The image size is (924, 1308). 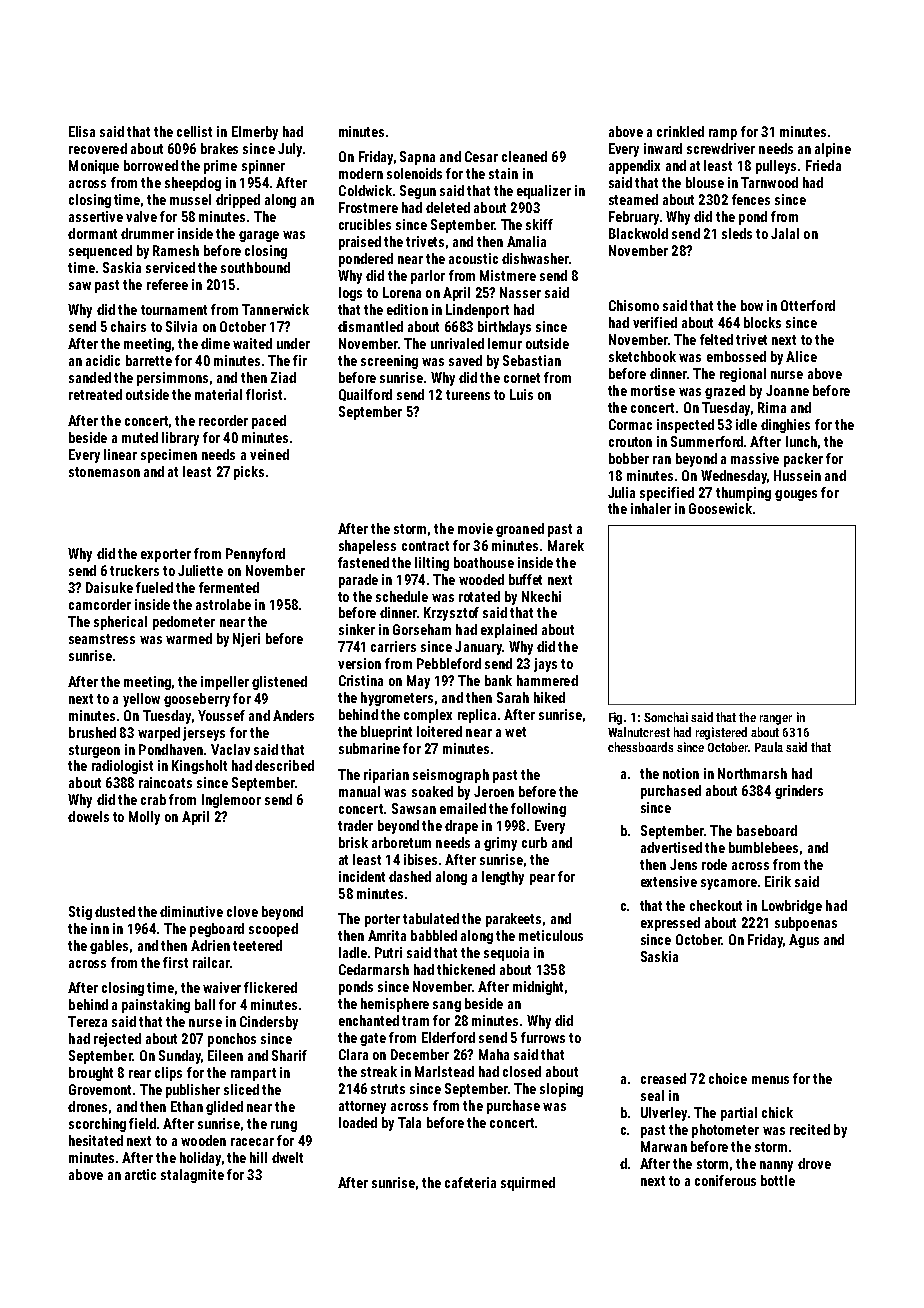 What do you see at coordinates (833, 150) in the screenshot?
I see `alpine` at bounding box center [833, 150].
